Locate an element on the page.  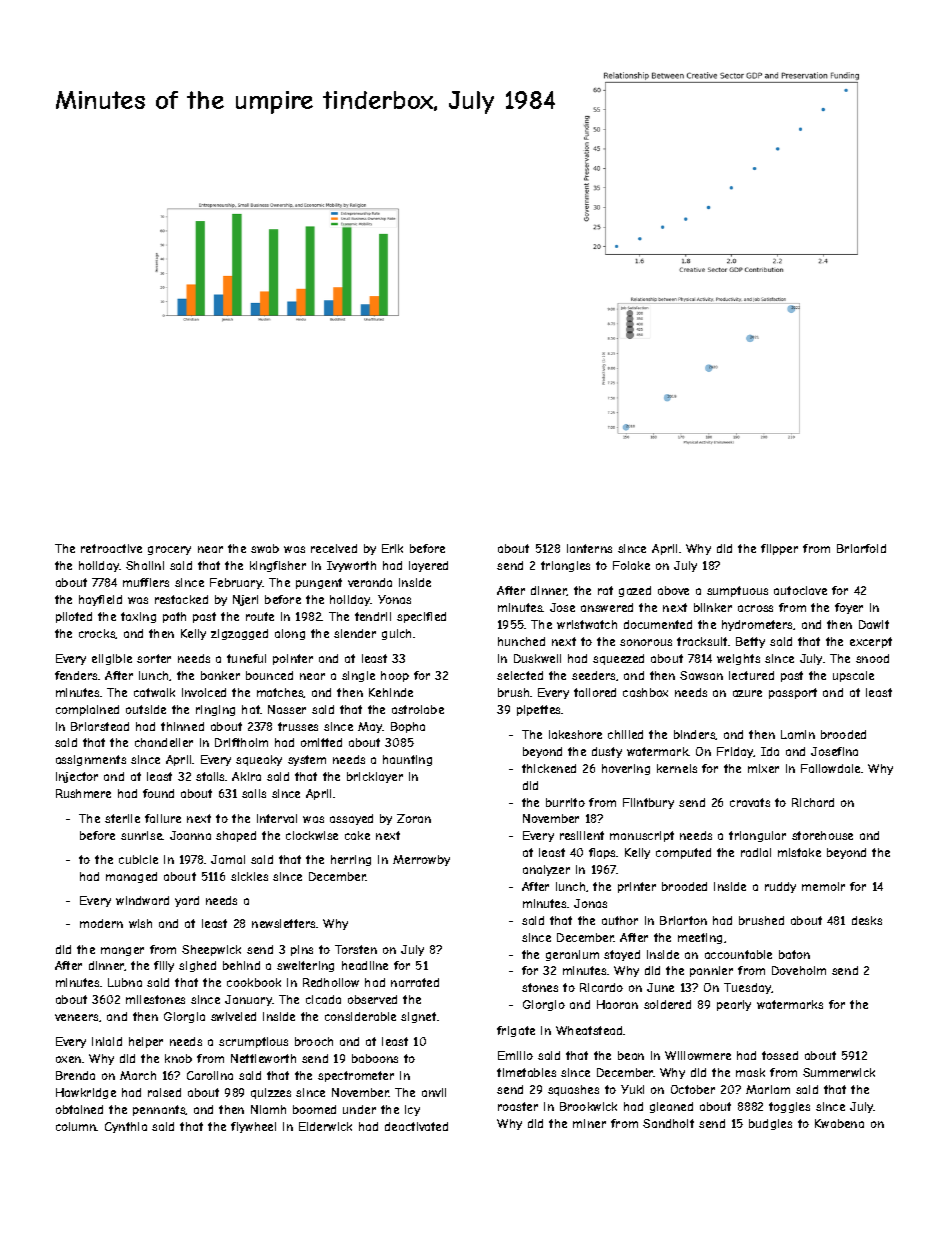
received is located at coordinates (334, 548).
